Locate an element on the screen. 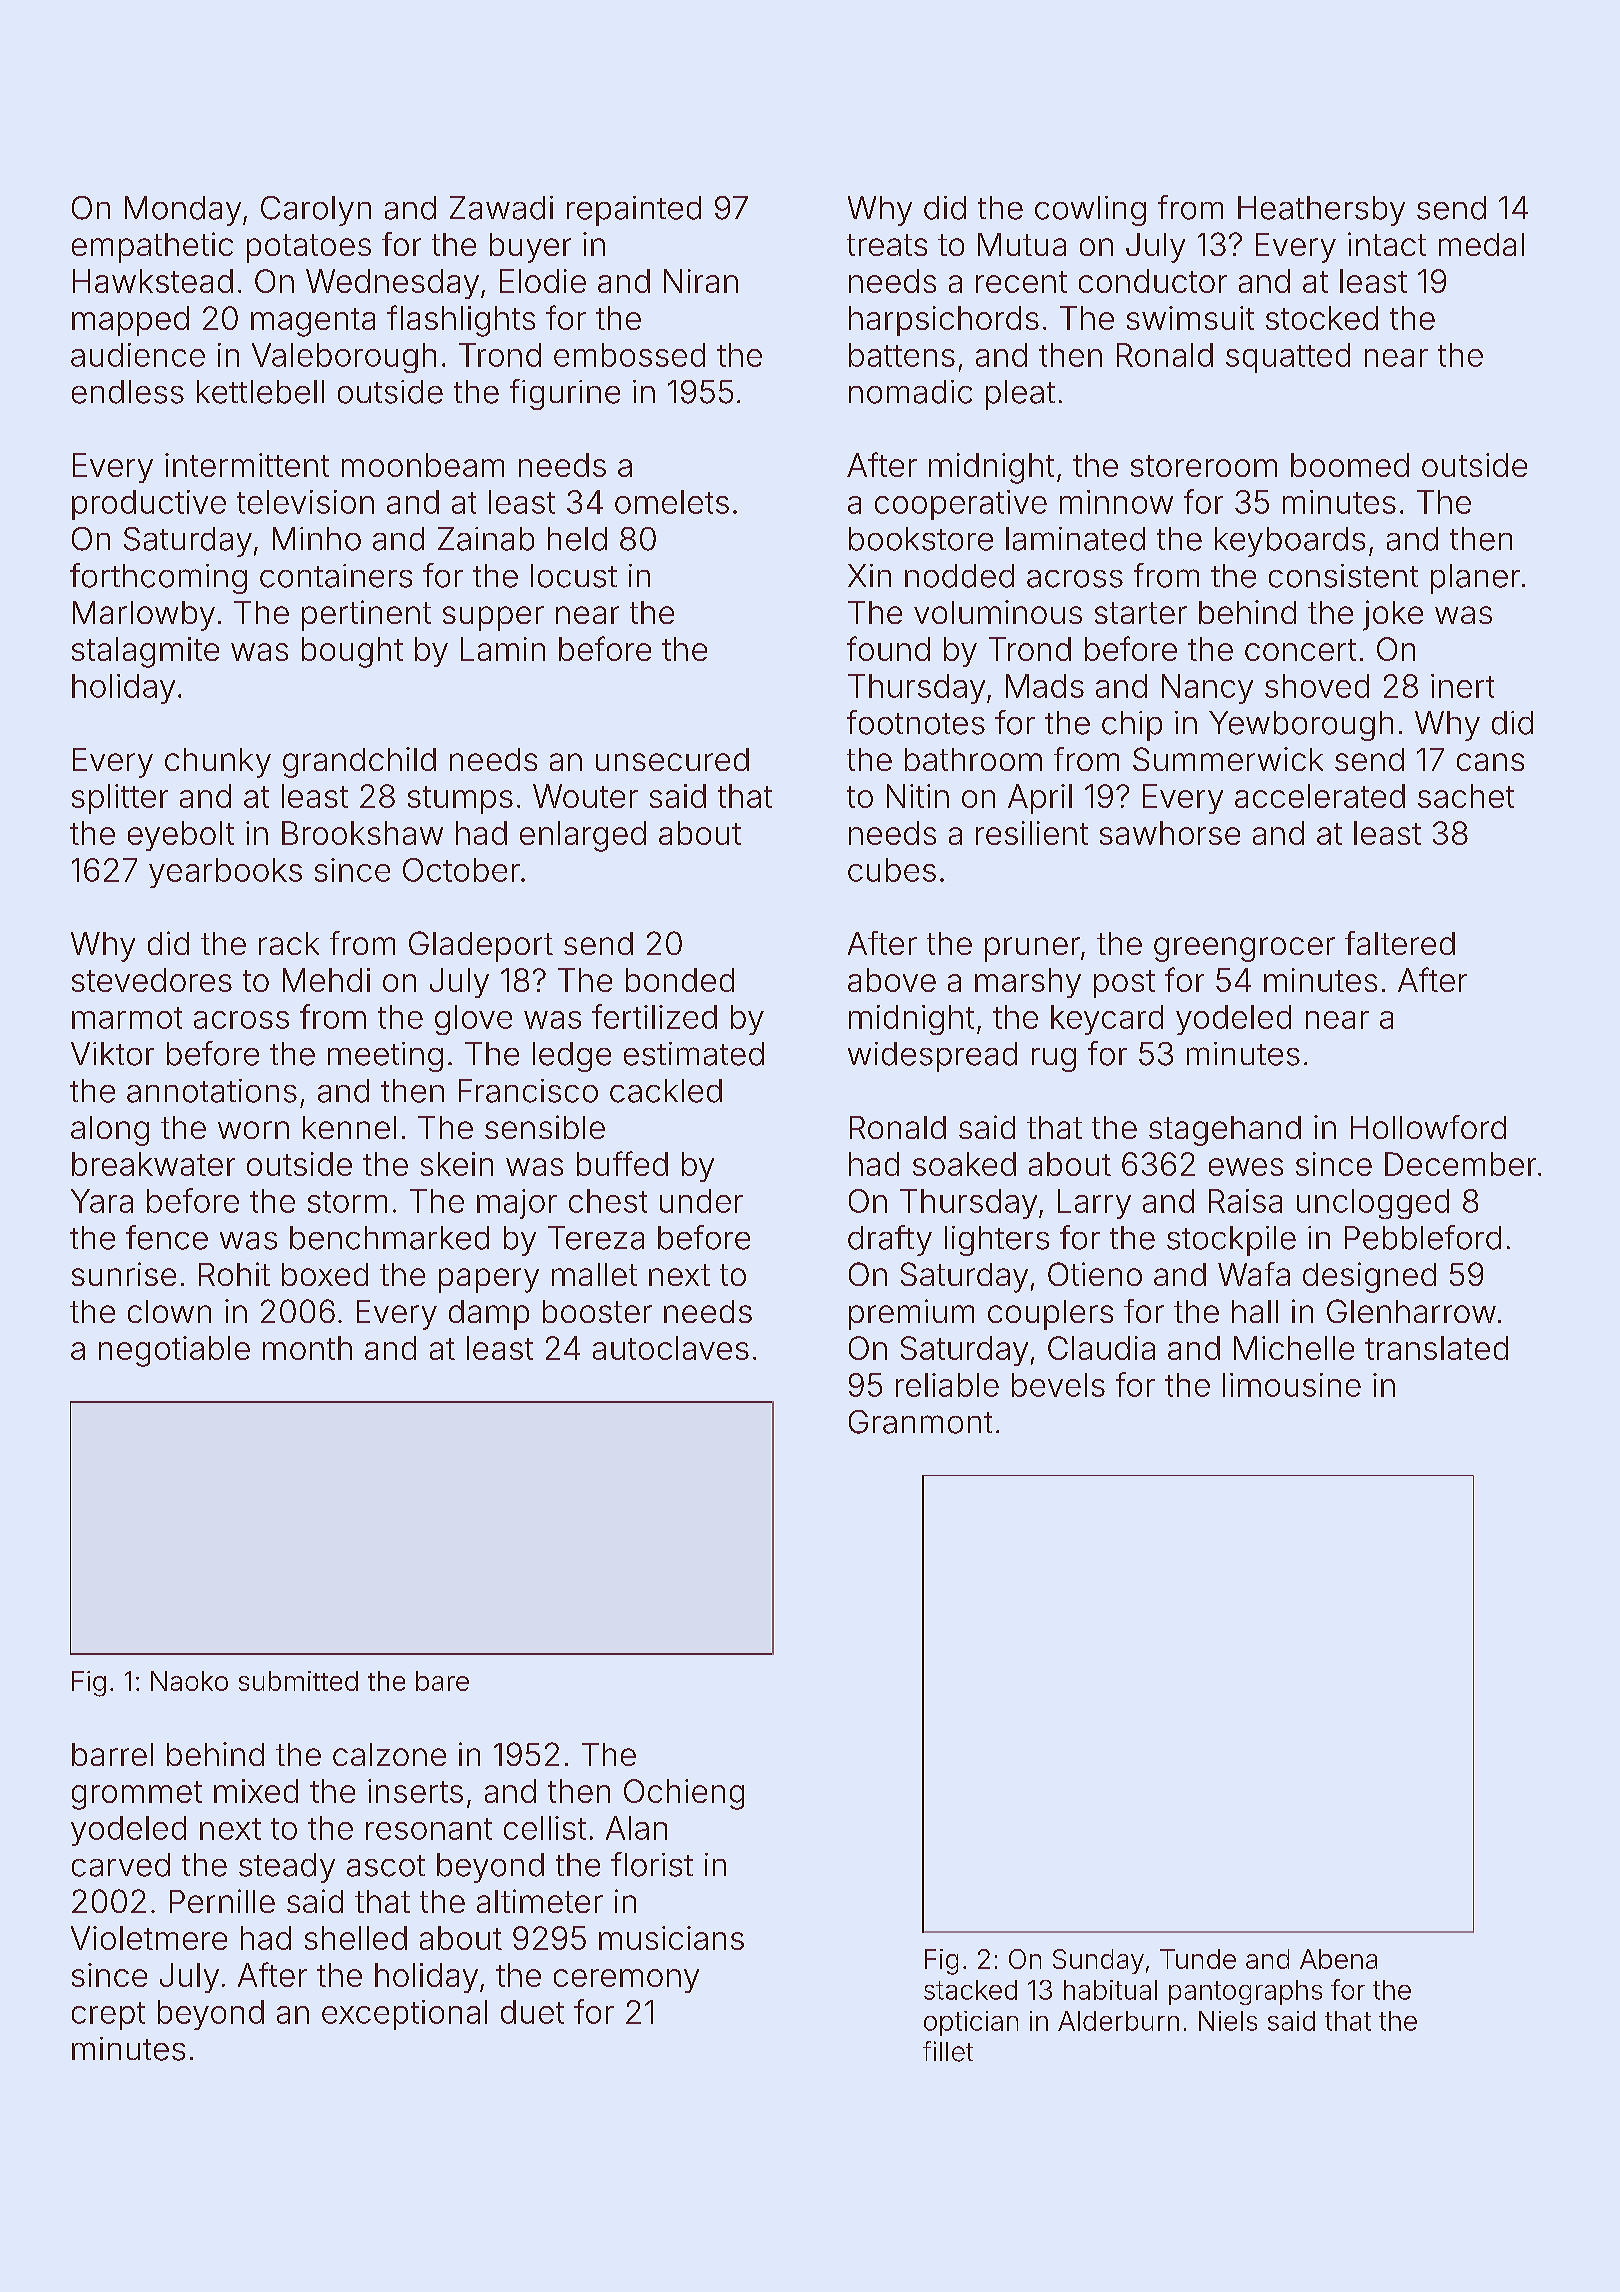 Image resolution: width=1620 pixels, height=2292 pixels. drafty is located at coordinates (890, 1240).
